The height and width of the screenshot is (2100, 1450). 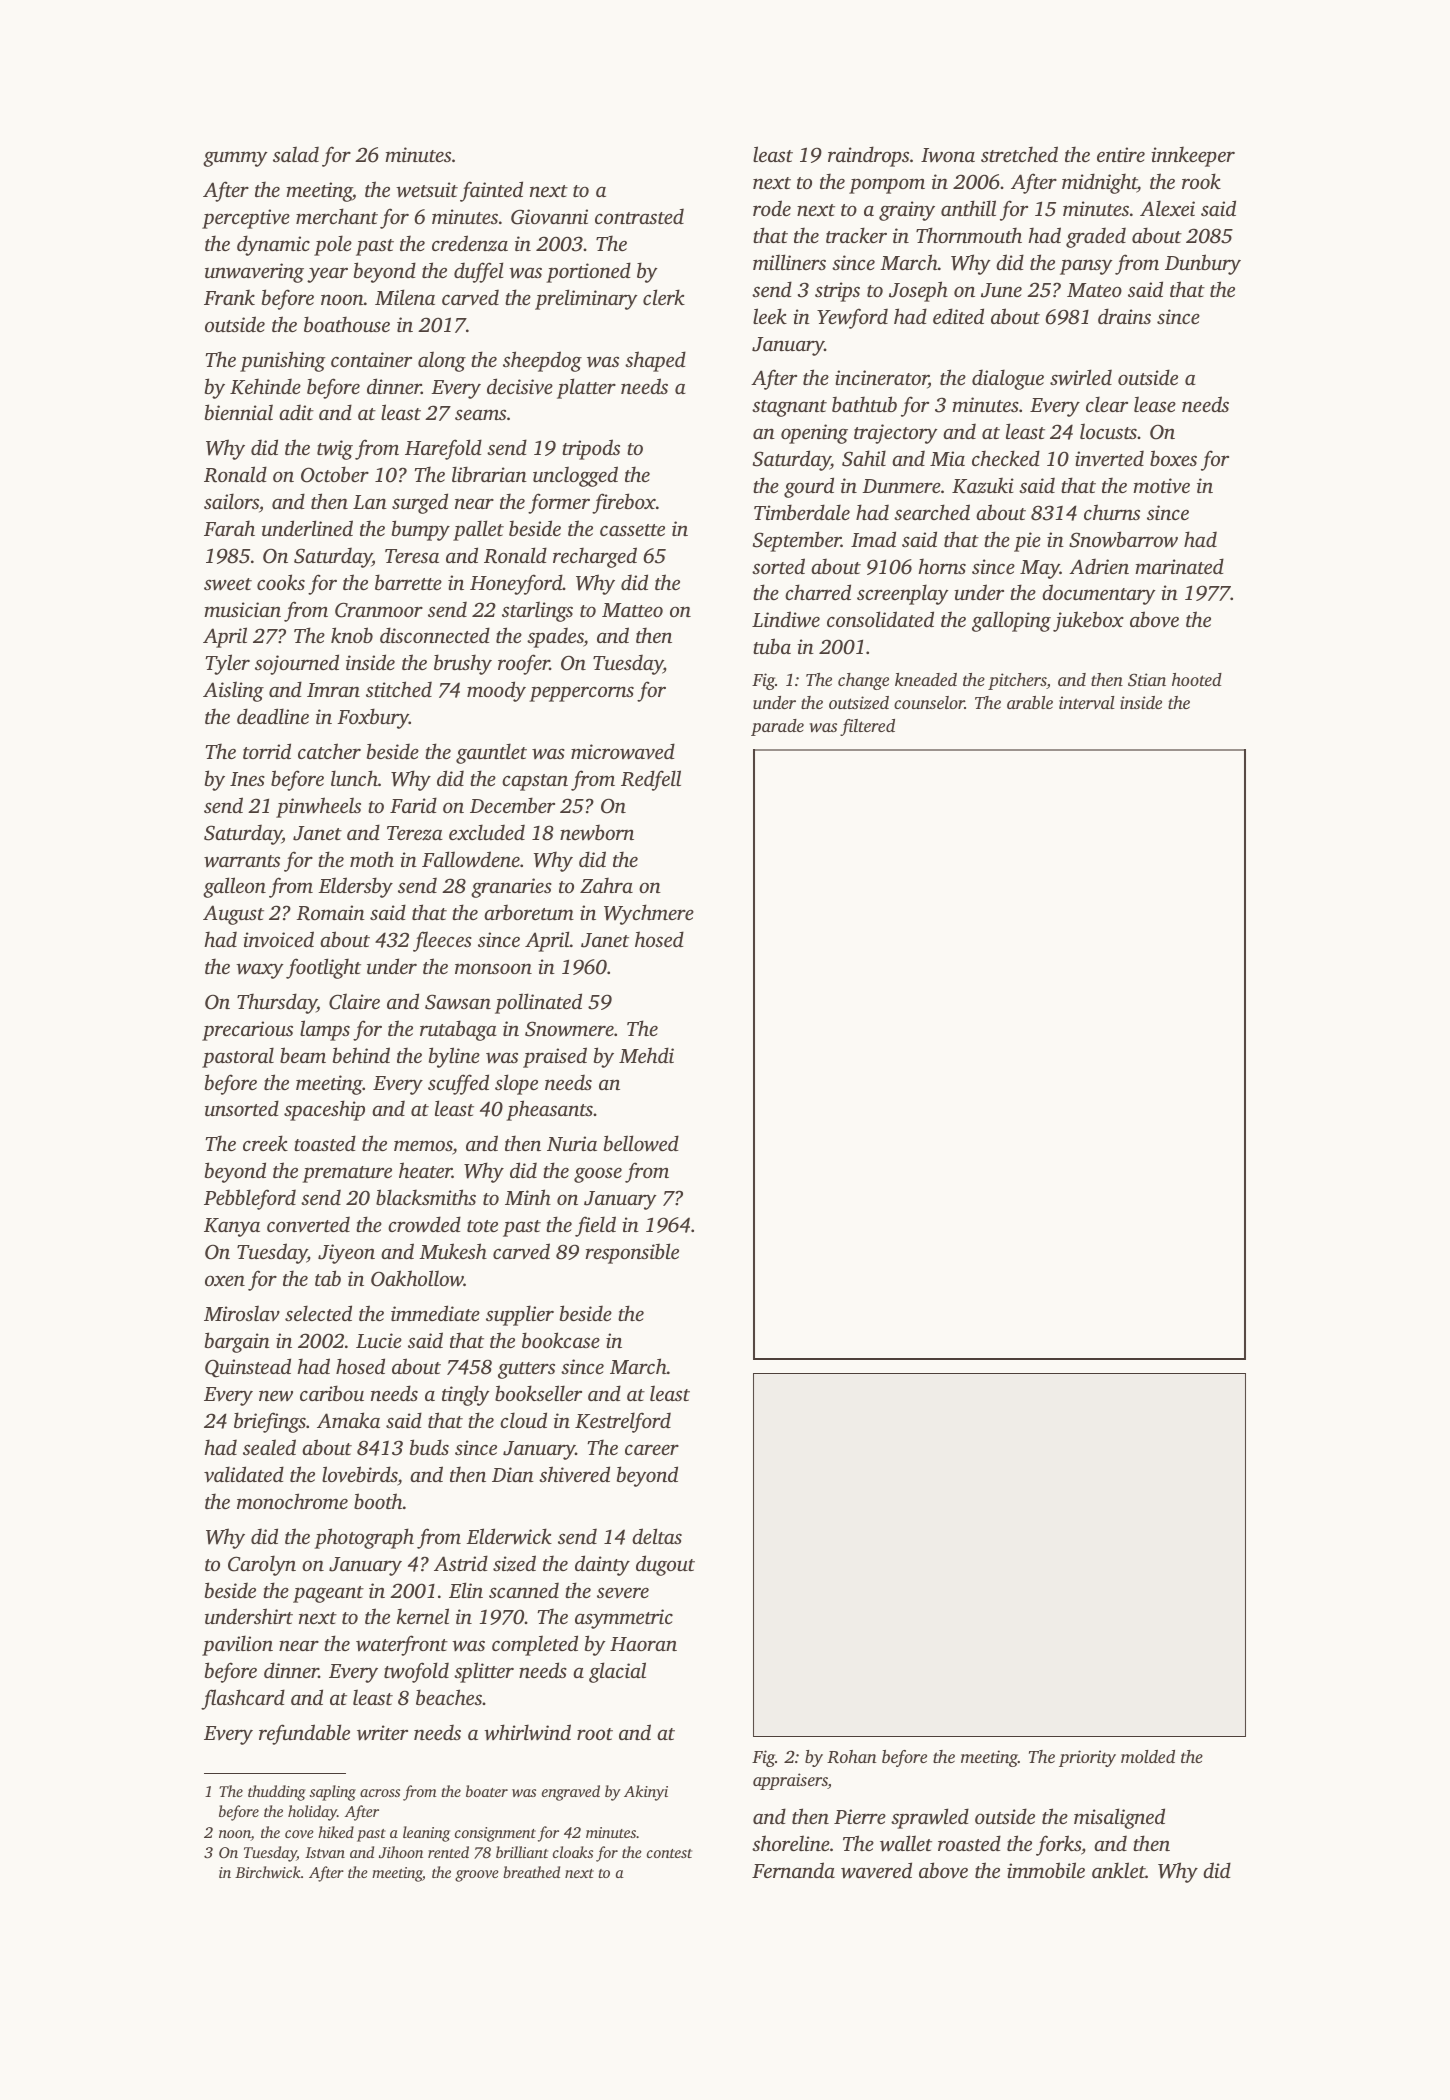 What do you see at coordinates (243, 1699) in the screenshot?
I see `flashcard` at bounding box center [243, 1699].
